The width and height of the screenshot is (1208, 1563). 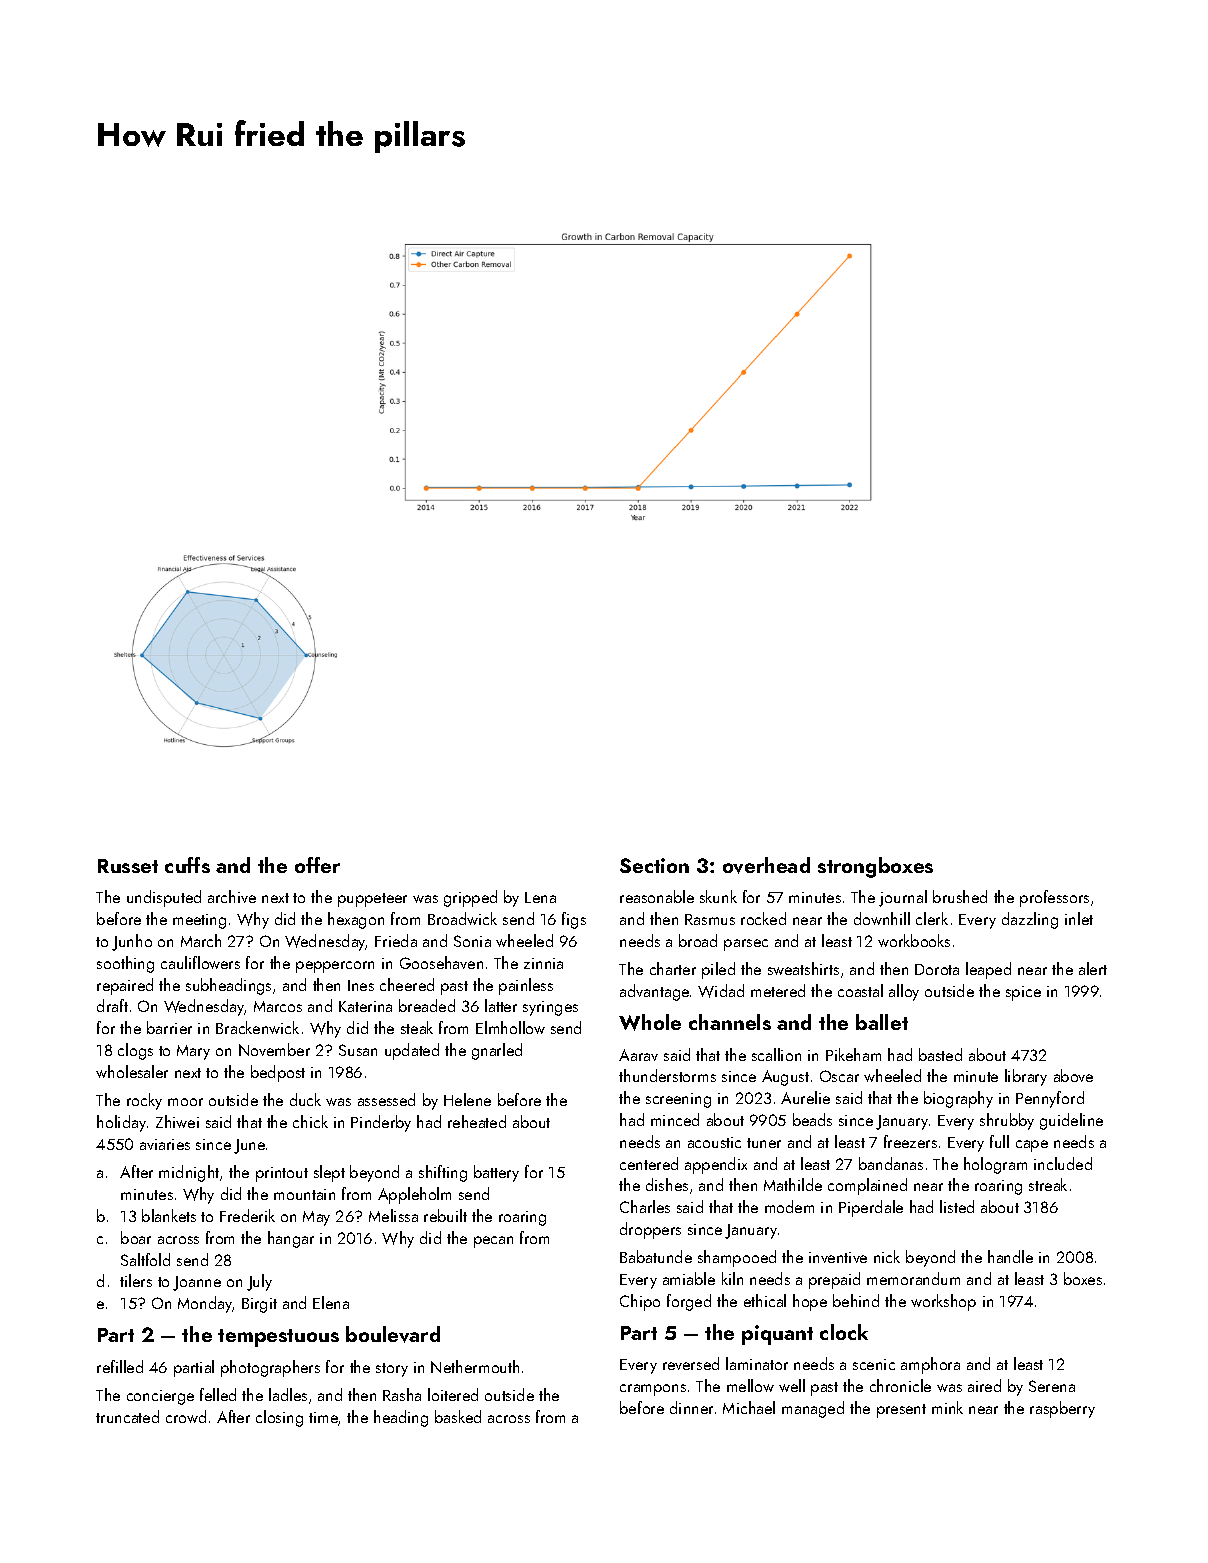 What do you see at coordinates (1052, 1386) in the screenshot?
I see `Serena` at bounding box center [1052, 1386].
